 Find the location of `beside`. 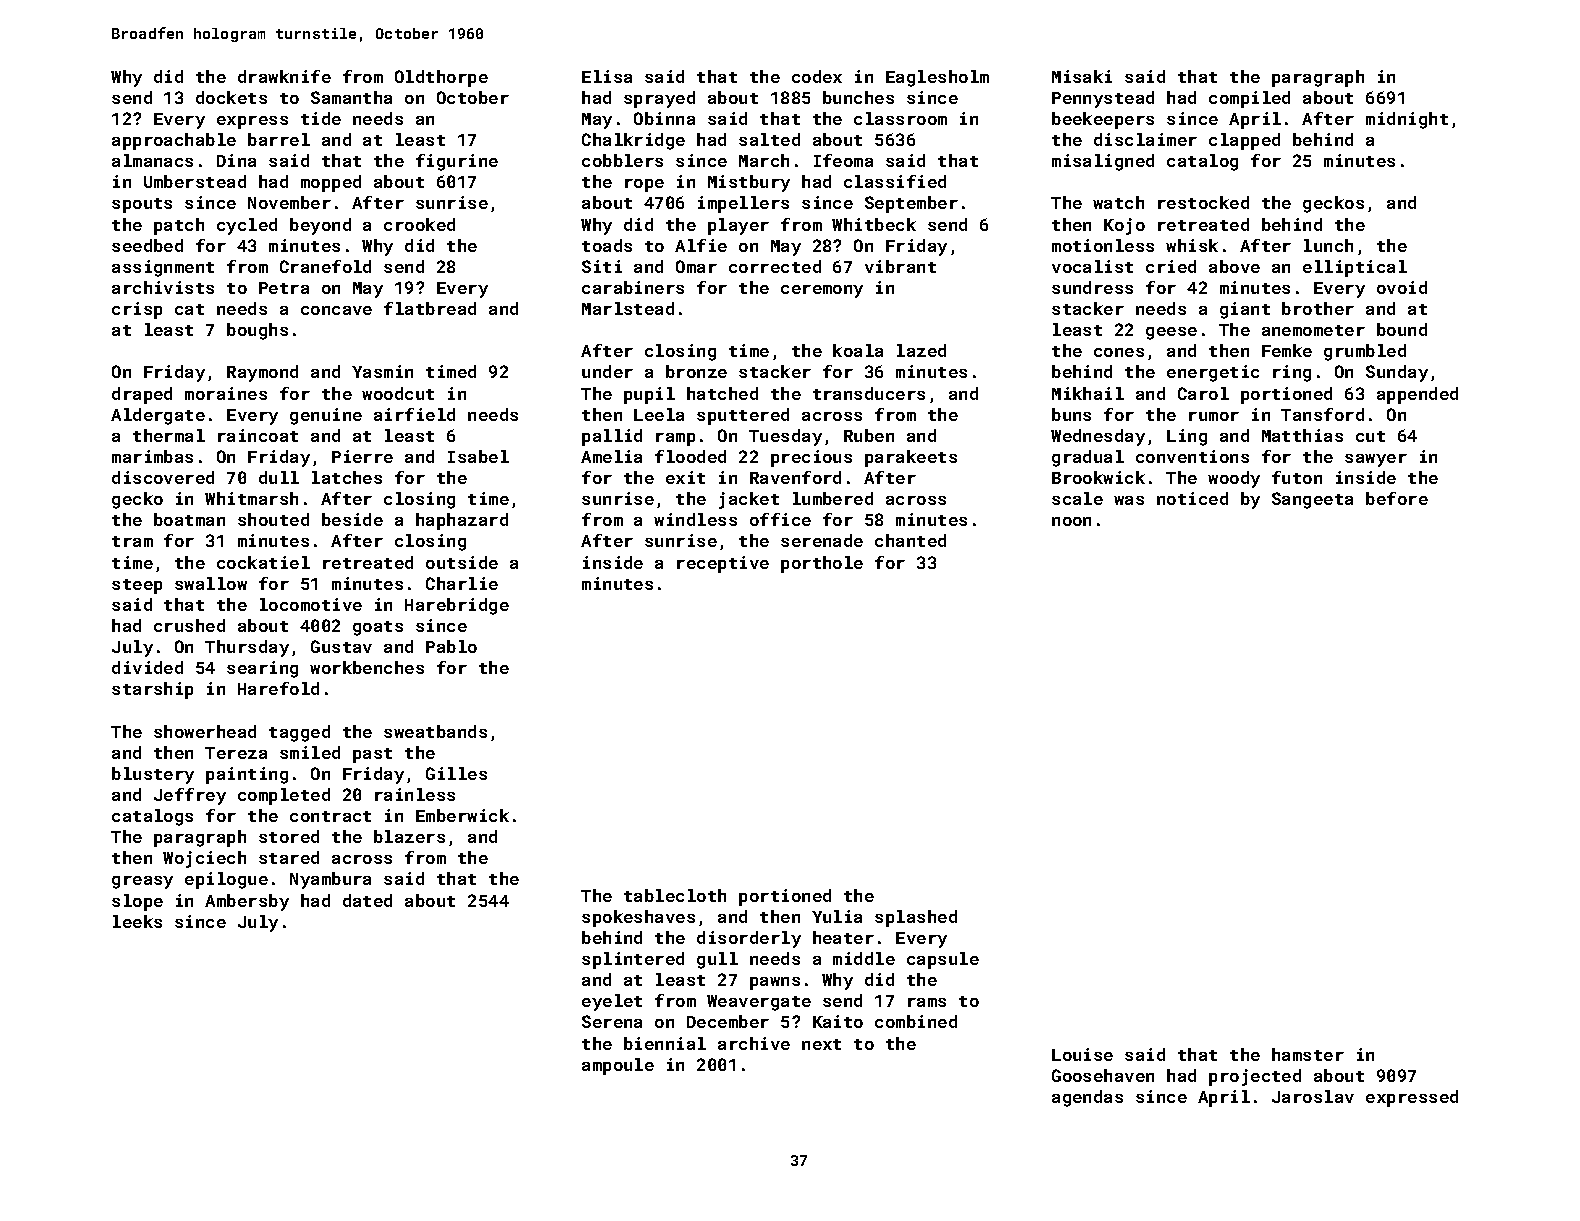

beside is located at coordinates (352, 519).
